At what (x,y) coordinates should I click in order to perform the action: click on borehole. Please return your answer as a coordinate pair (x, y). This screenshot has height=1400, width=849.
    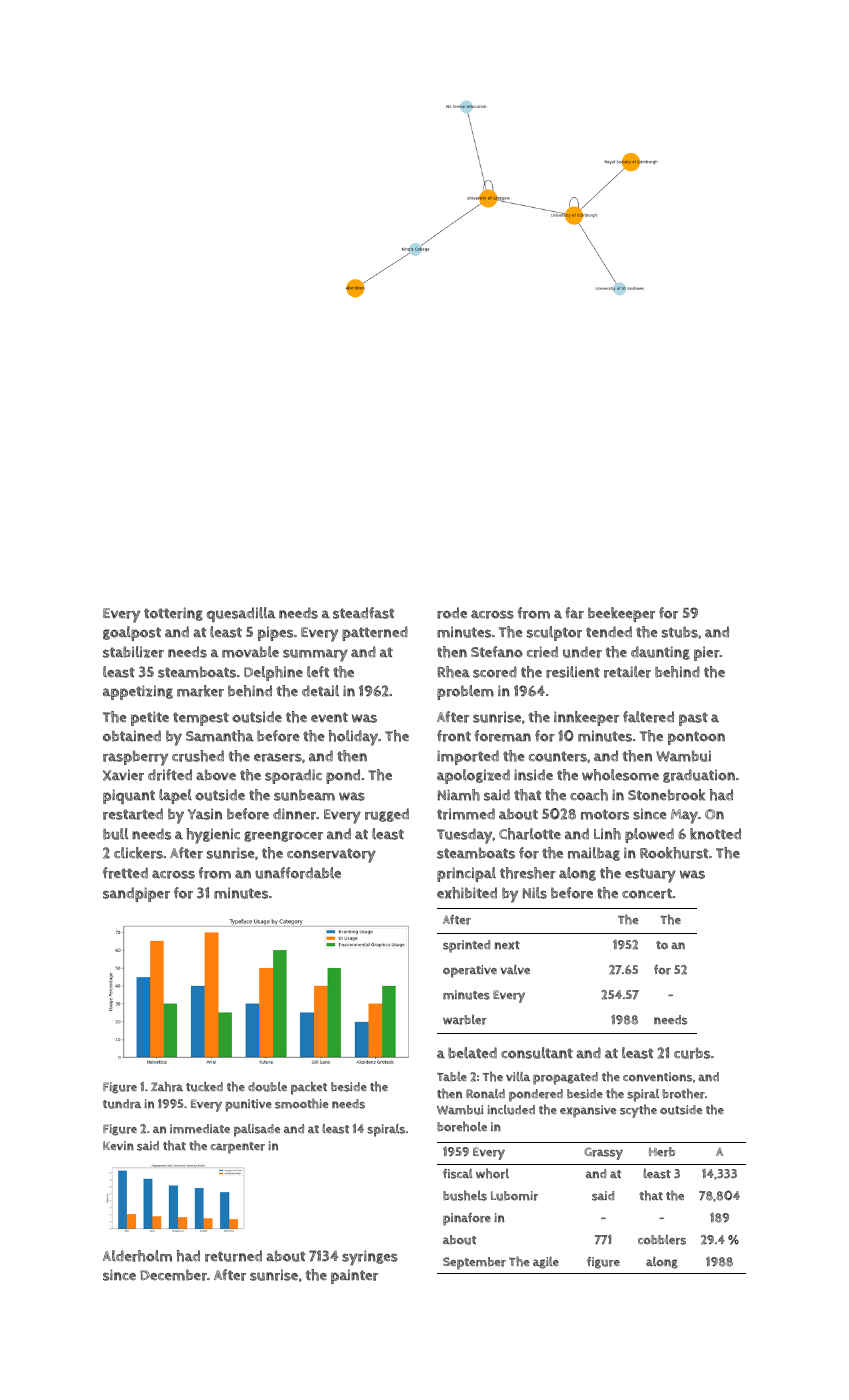
    Looking at the image, I should click on (462, 1126).
